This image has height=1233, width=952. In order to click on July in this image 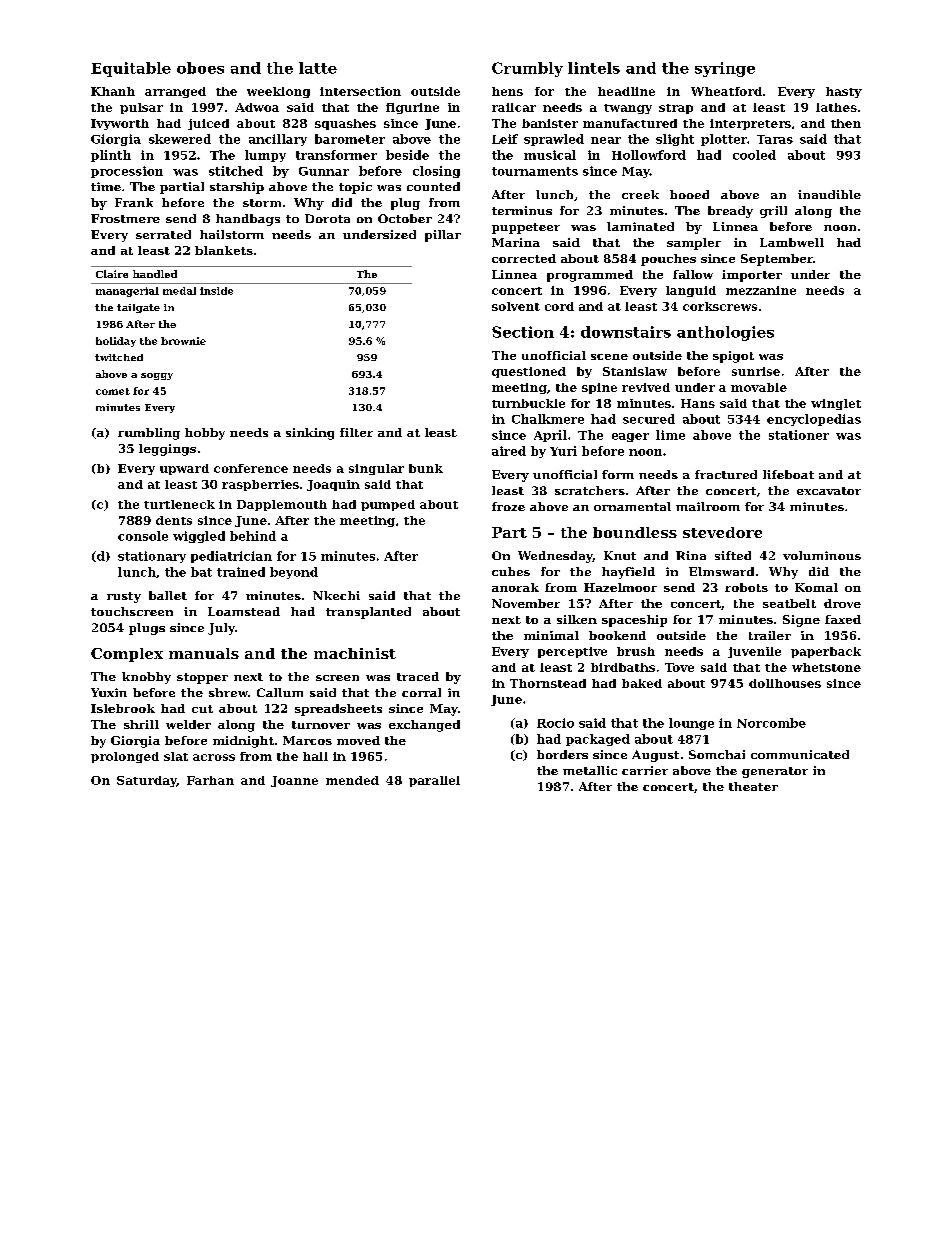, I will do `click(221, 629)`.
